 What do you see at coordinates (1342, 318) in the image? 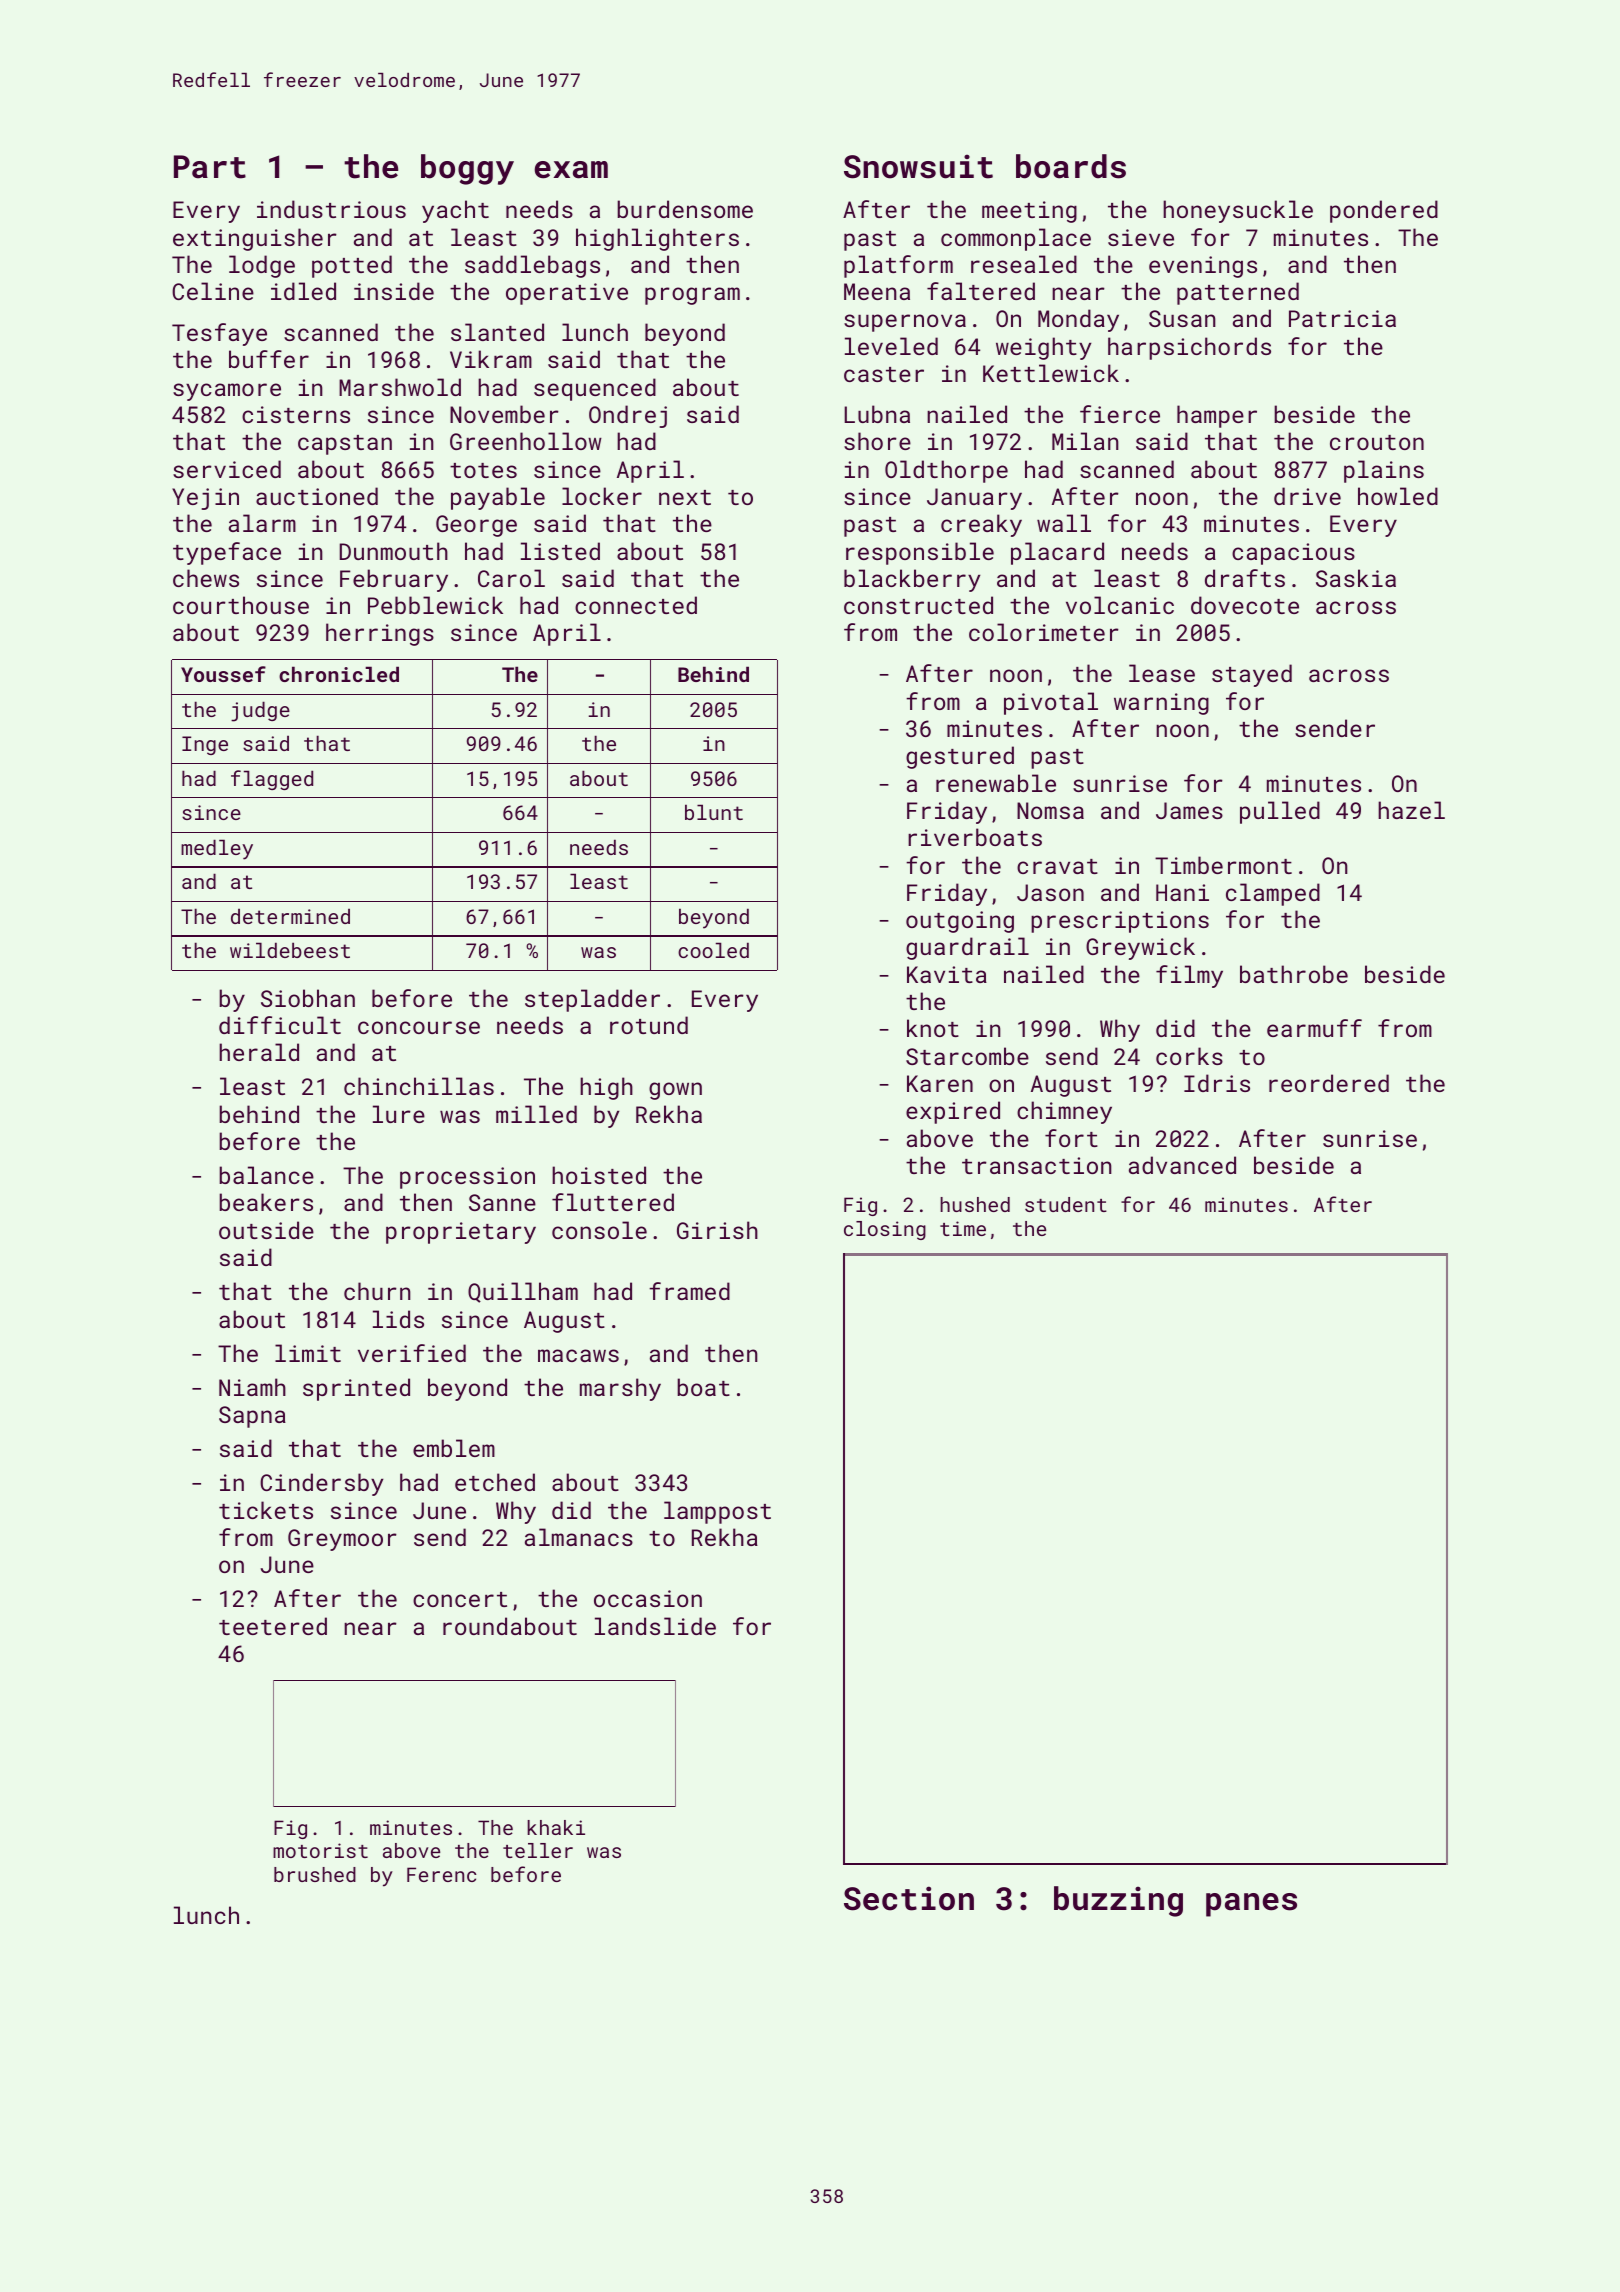
I see `Patricia` at bounding box center [1342, 318].
